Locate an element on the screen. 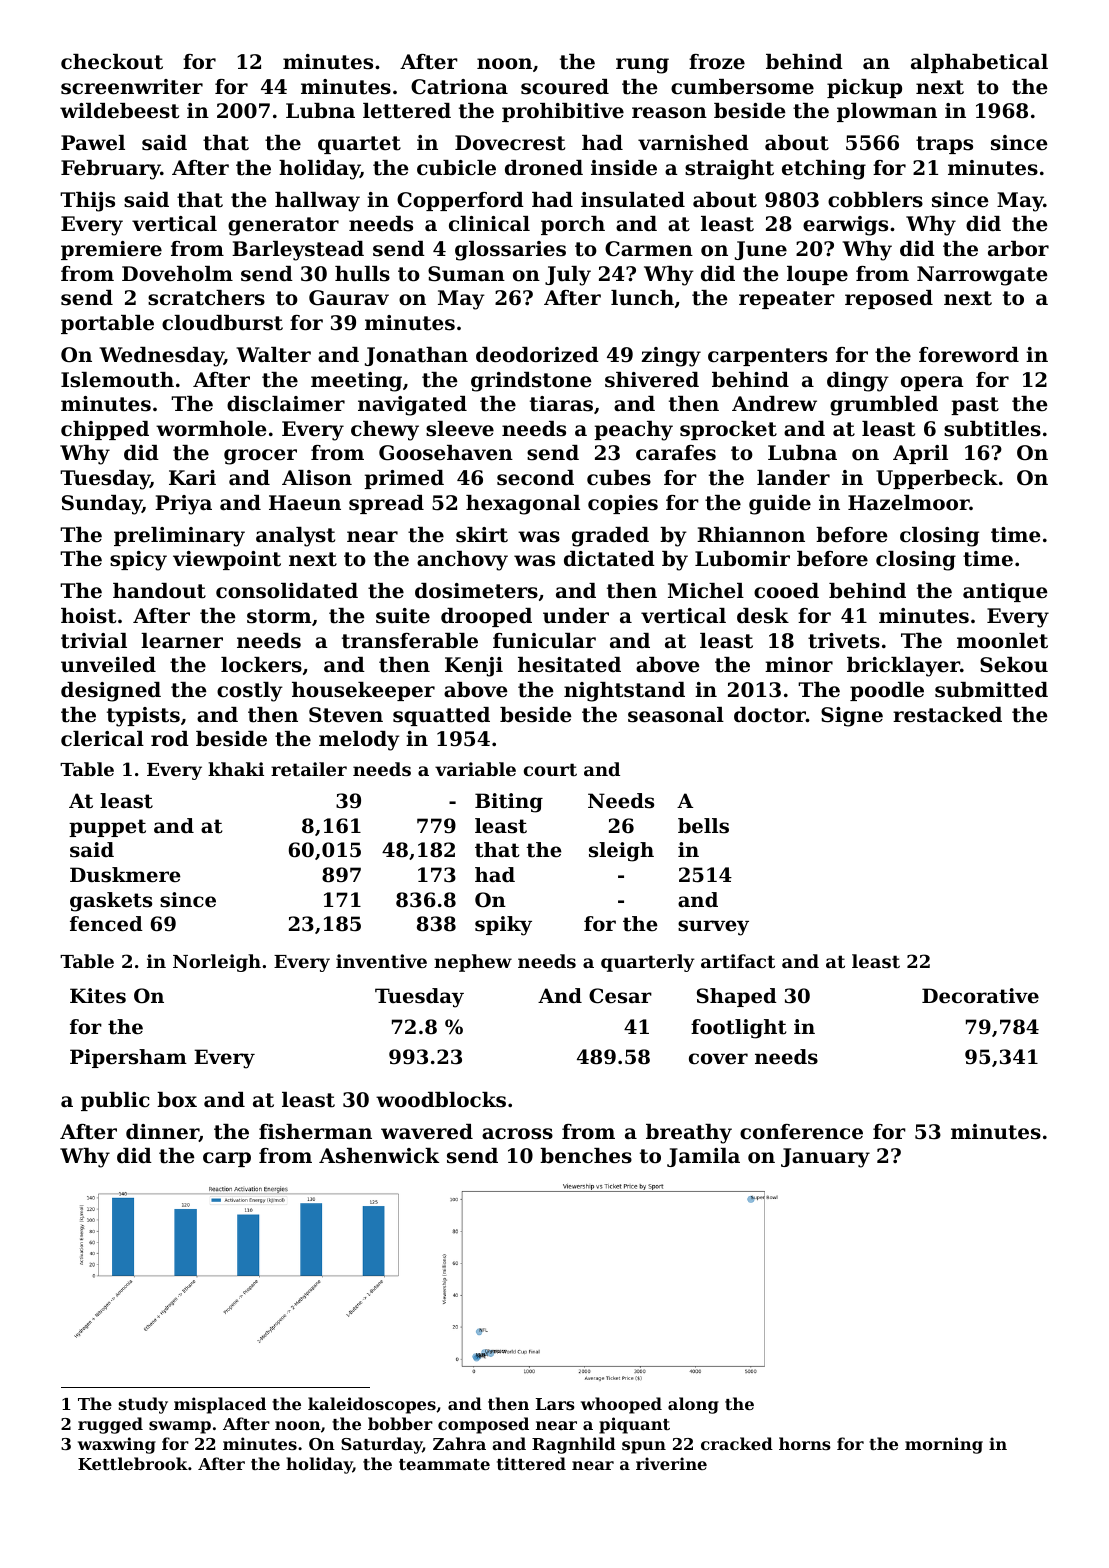 This screenshot has height=1568, width=1109. reason is located at coordinates (669, 113).
